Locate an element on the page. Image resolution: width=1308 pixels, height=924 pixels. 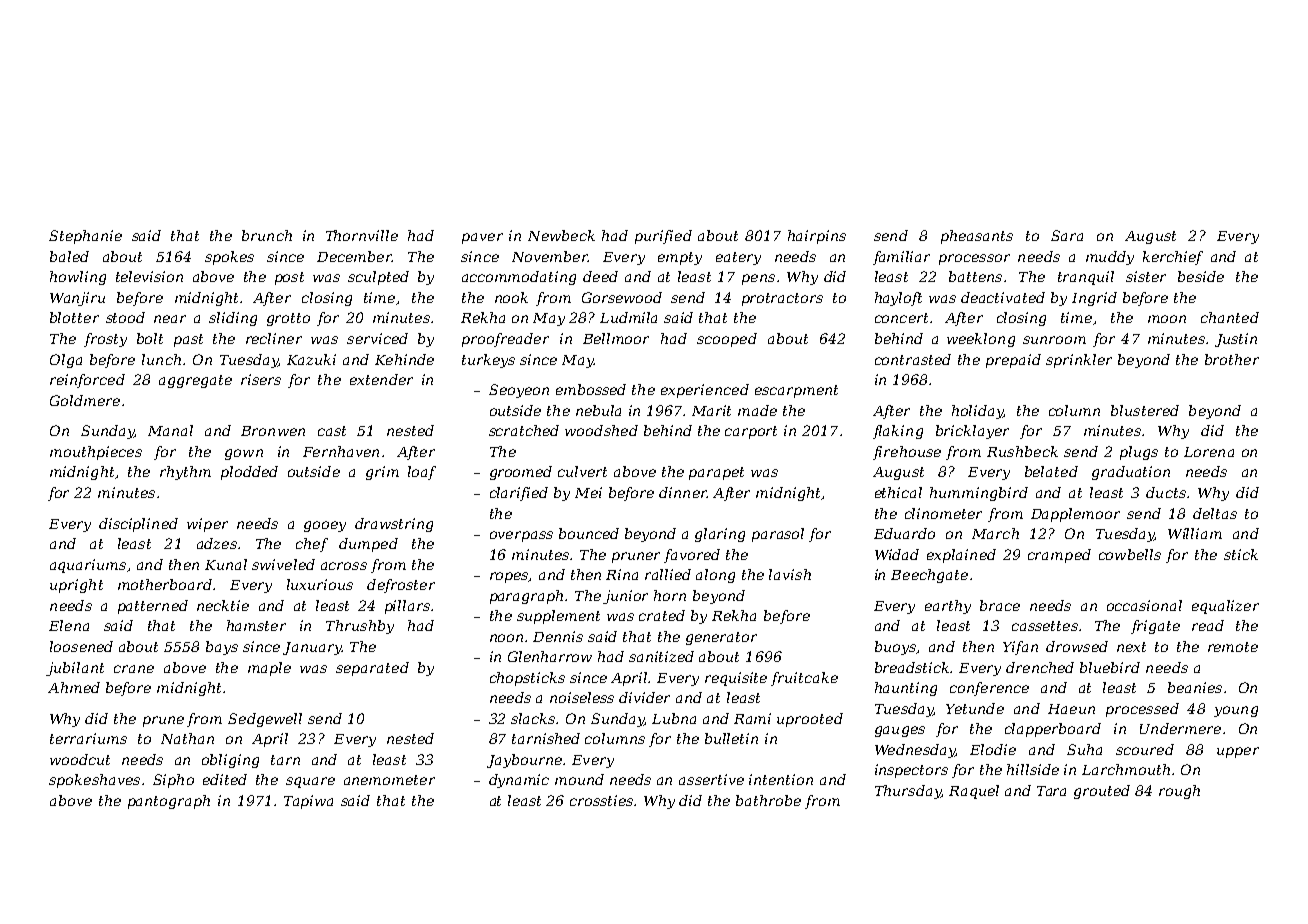
grouted is located at coordinates (1102, 792).
